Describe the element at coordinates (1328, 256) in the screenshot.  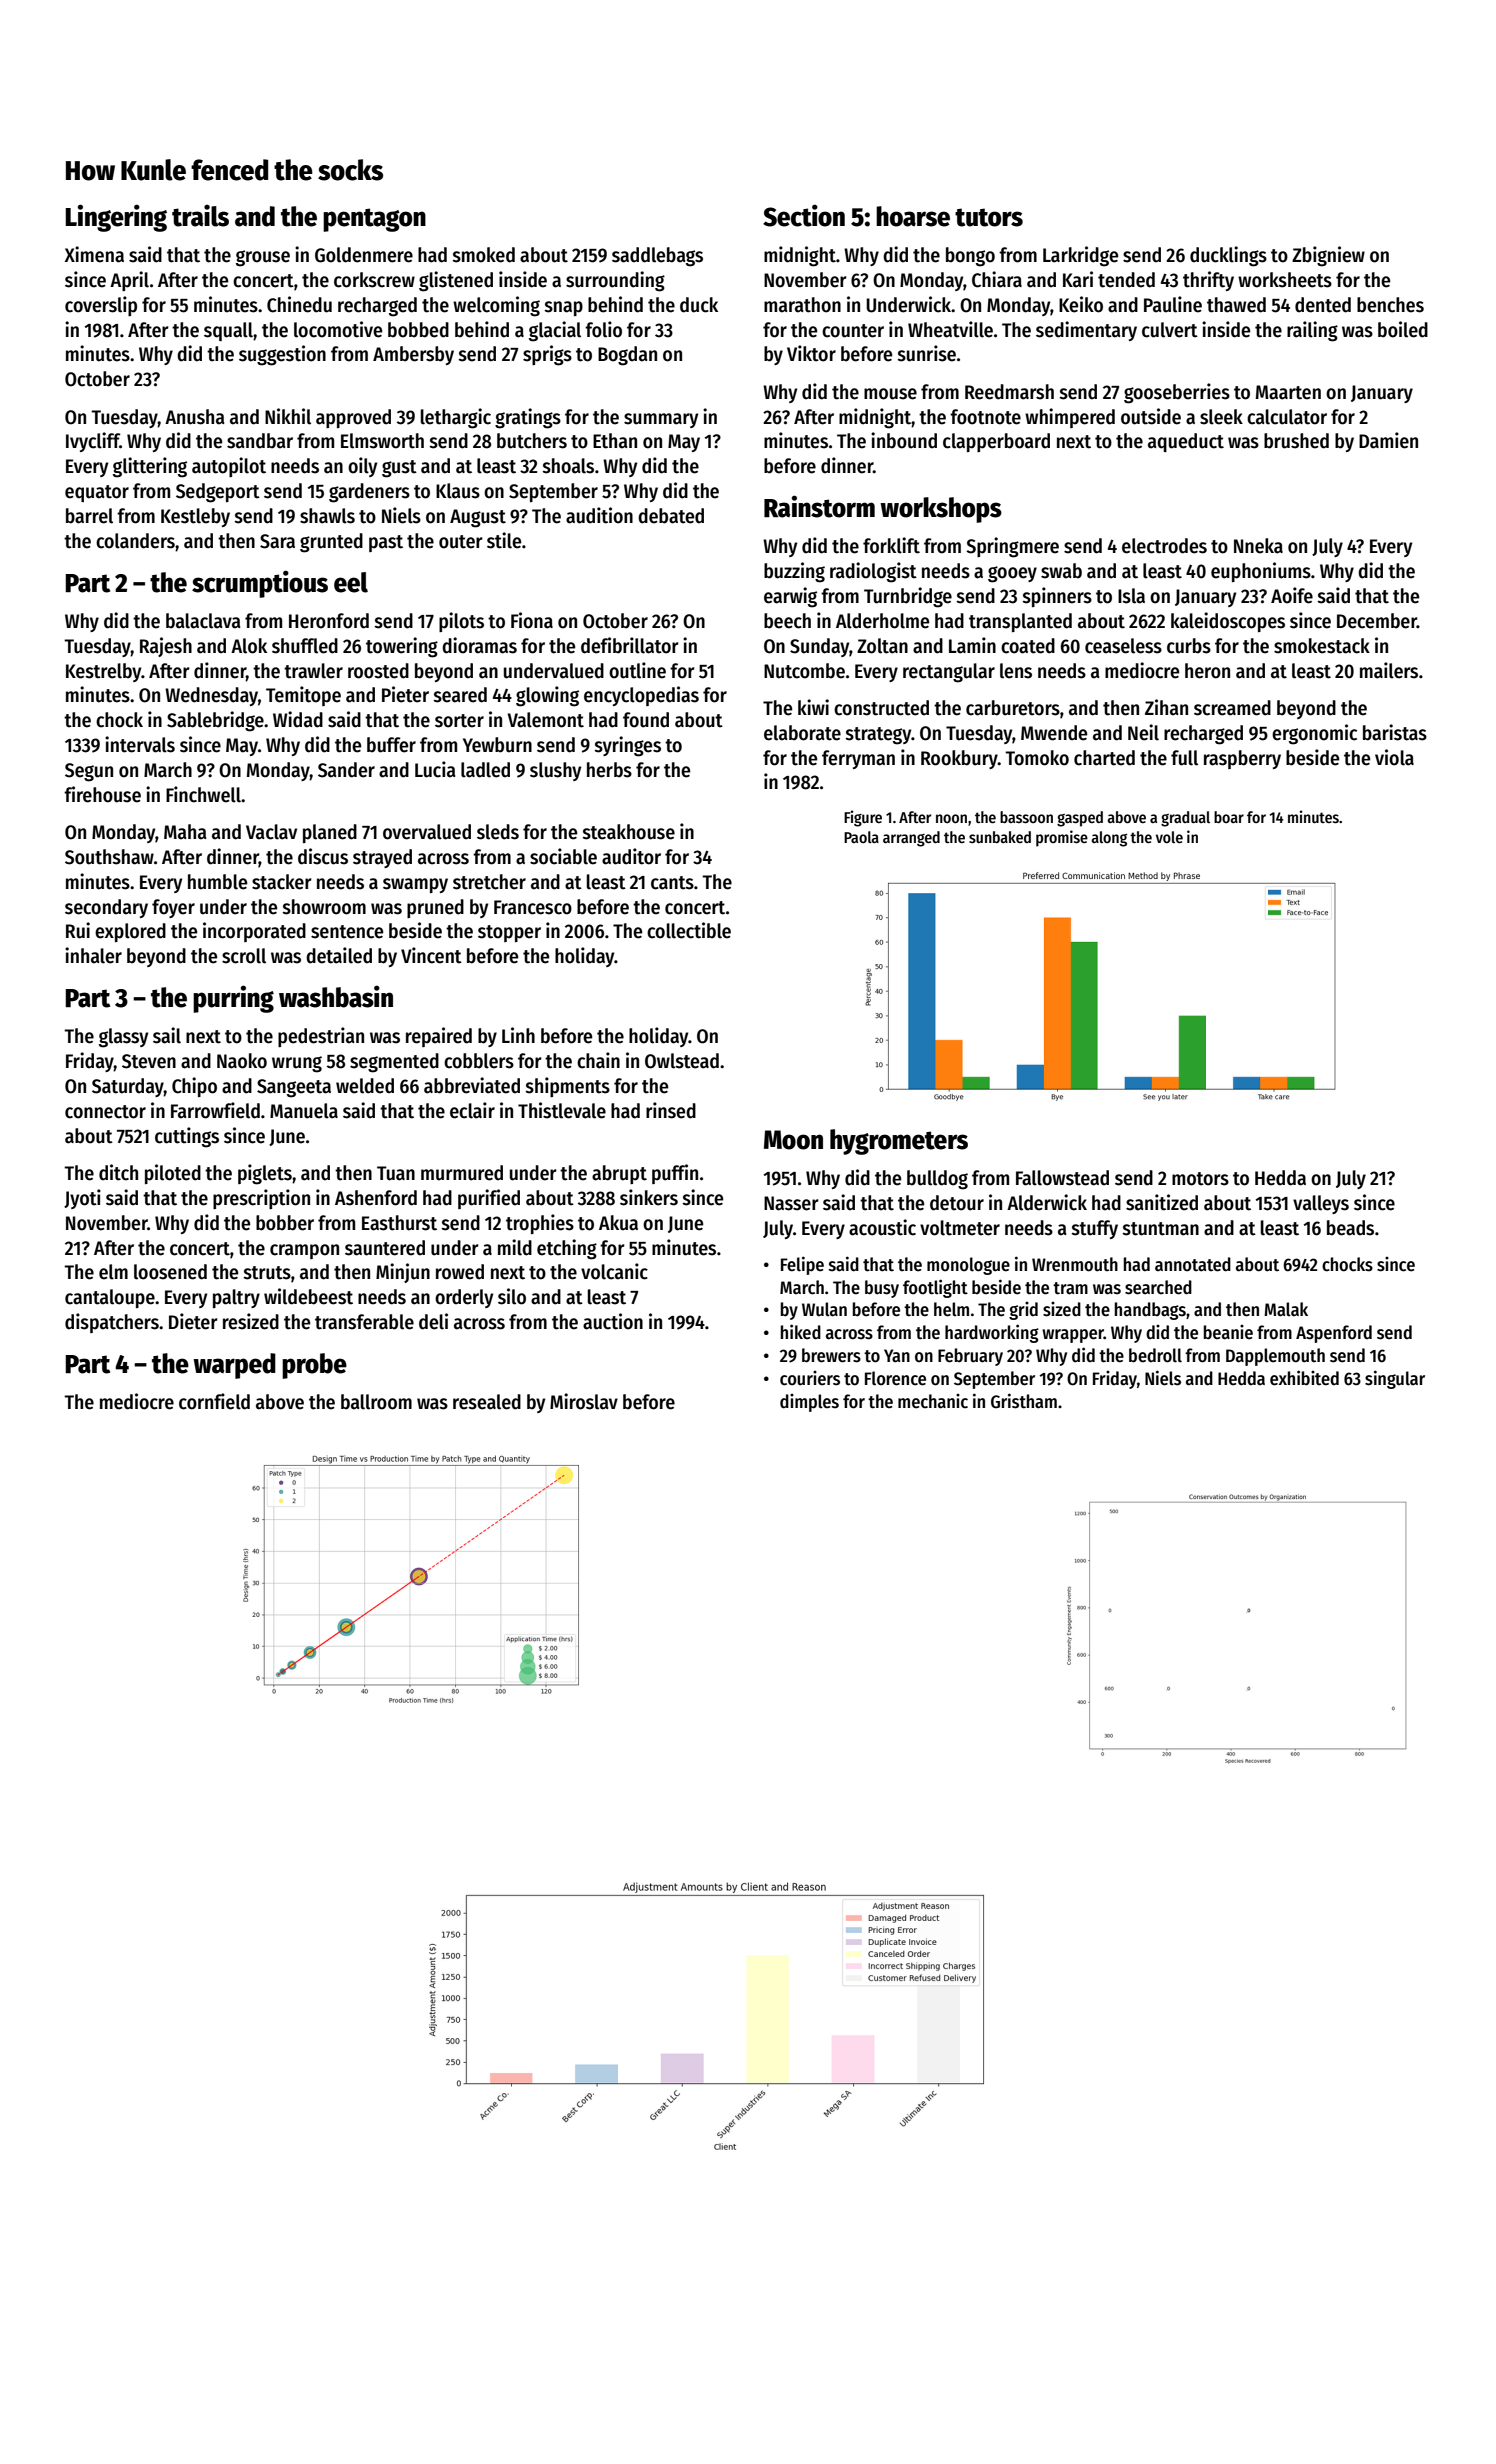
I see `Zbigniew` at that location.
